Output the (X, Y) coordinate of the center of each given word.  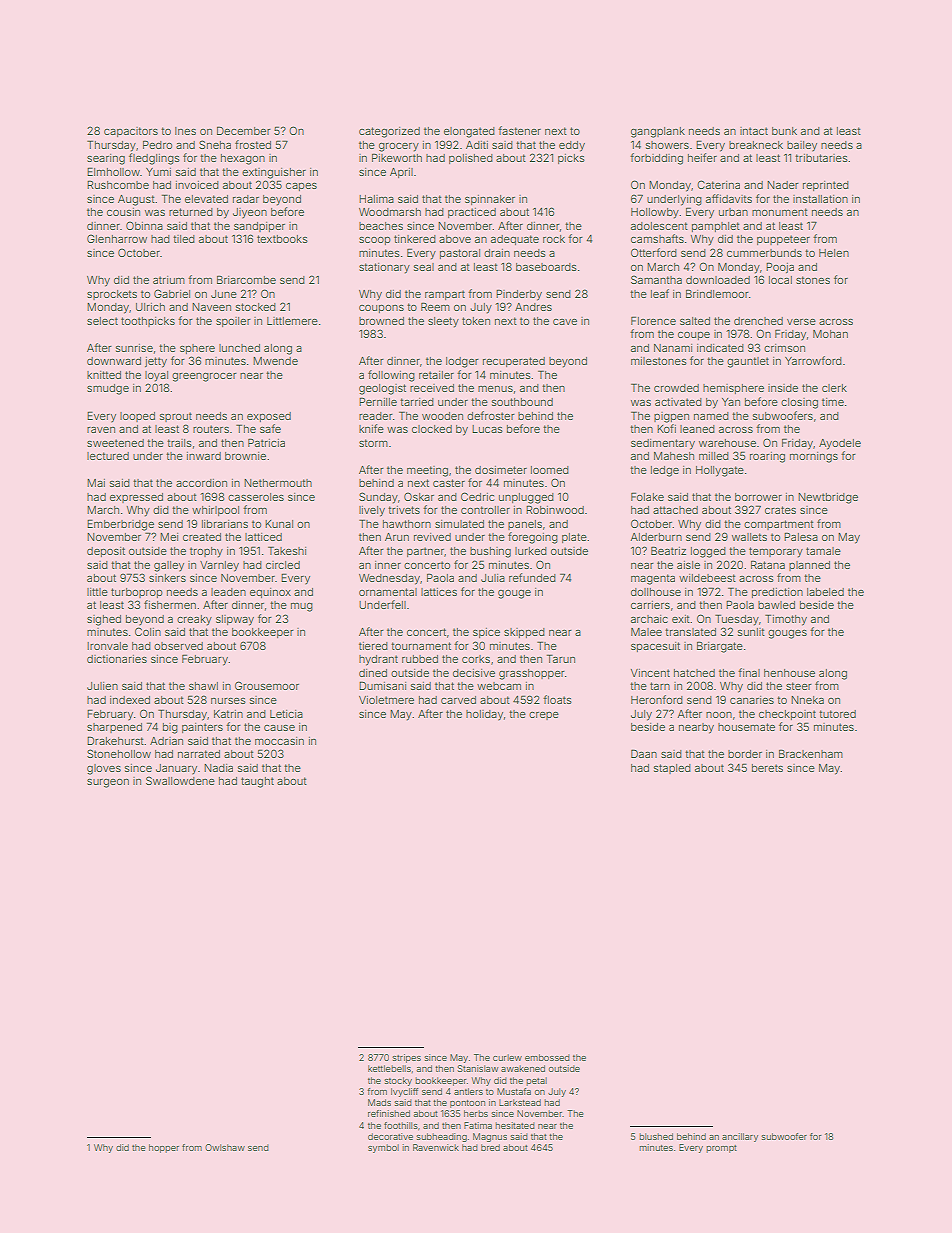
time (833, 402)
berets (767, 768)
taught (257, 782)
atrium (169, 280)
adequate (515, 240)
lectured (108, 456)
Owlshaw (225, 1147)
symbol (383, 1148)
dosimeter (501, 470)
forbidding (656, 159)
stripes (406, 1058)
